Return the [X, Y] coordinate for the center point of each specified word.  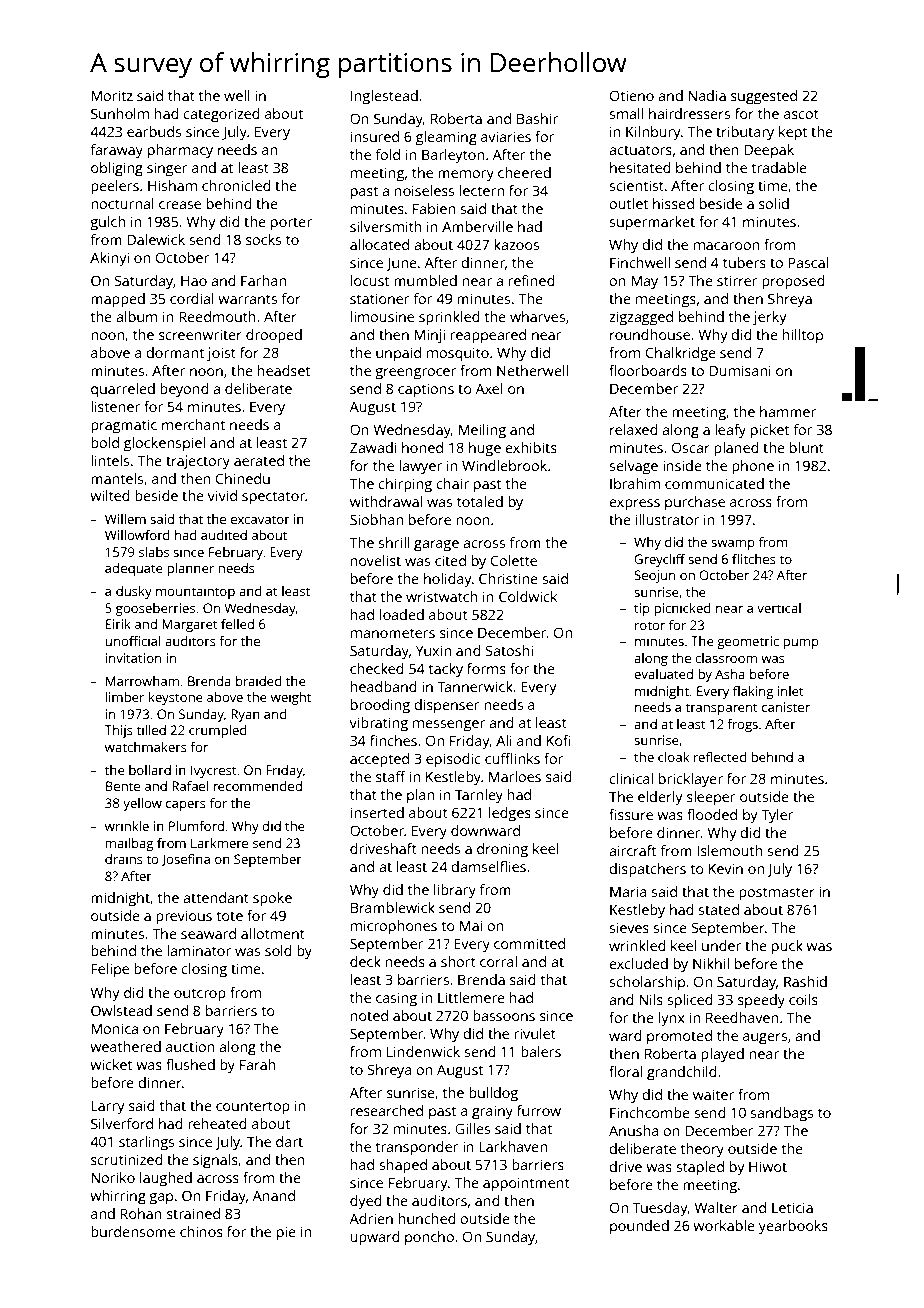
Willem [125, 519]
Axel [489, 388]
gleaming [446, 138]
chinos [201, 1231]
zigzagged [641, 318]
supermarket [652, 223]
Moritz [112, 95]
